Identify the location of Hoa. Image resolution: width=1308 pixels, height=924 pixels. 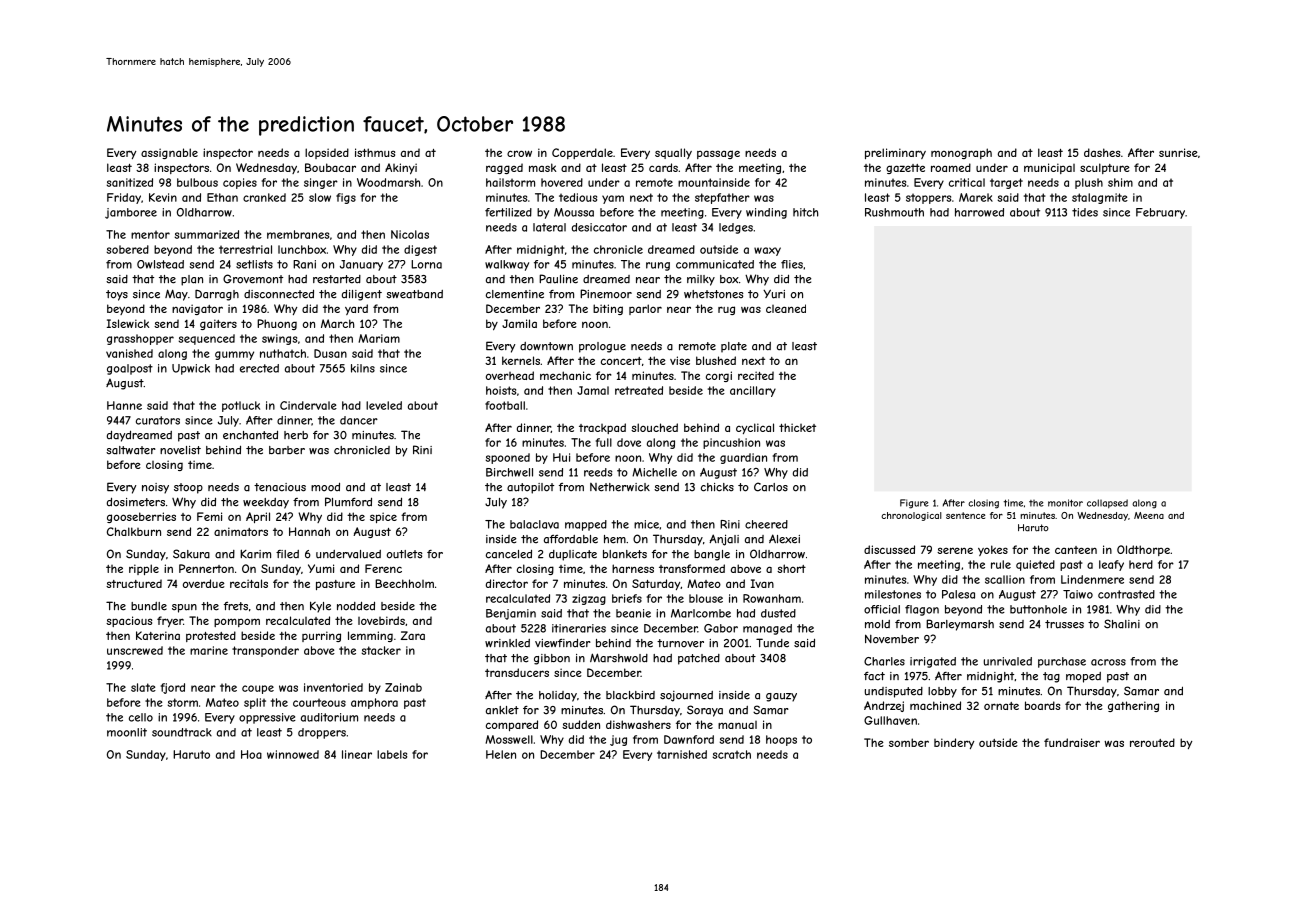
(251, 754).
